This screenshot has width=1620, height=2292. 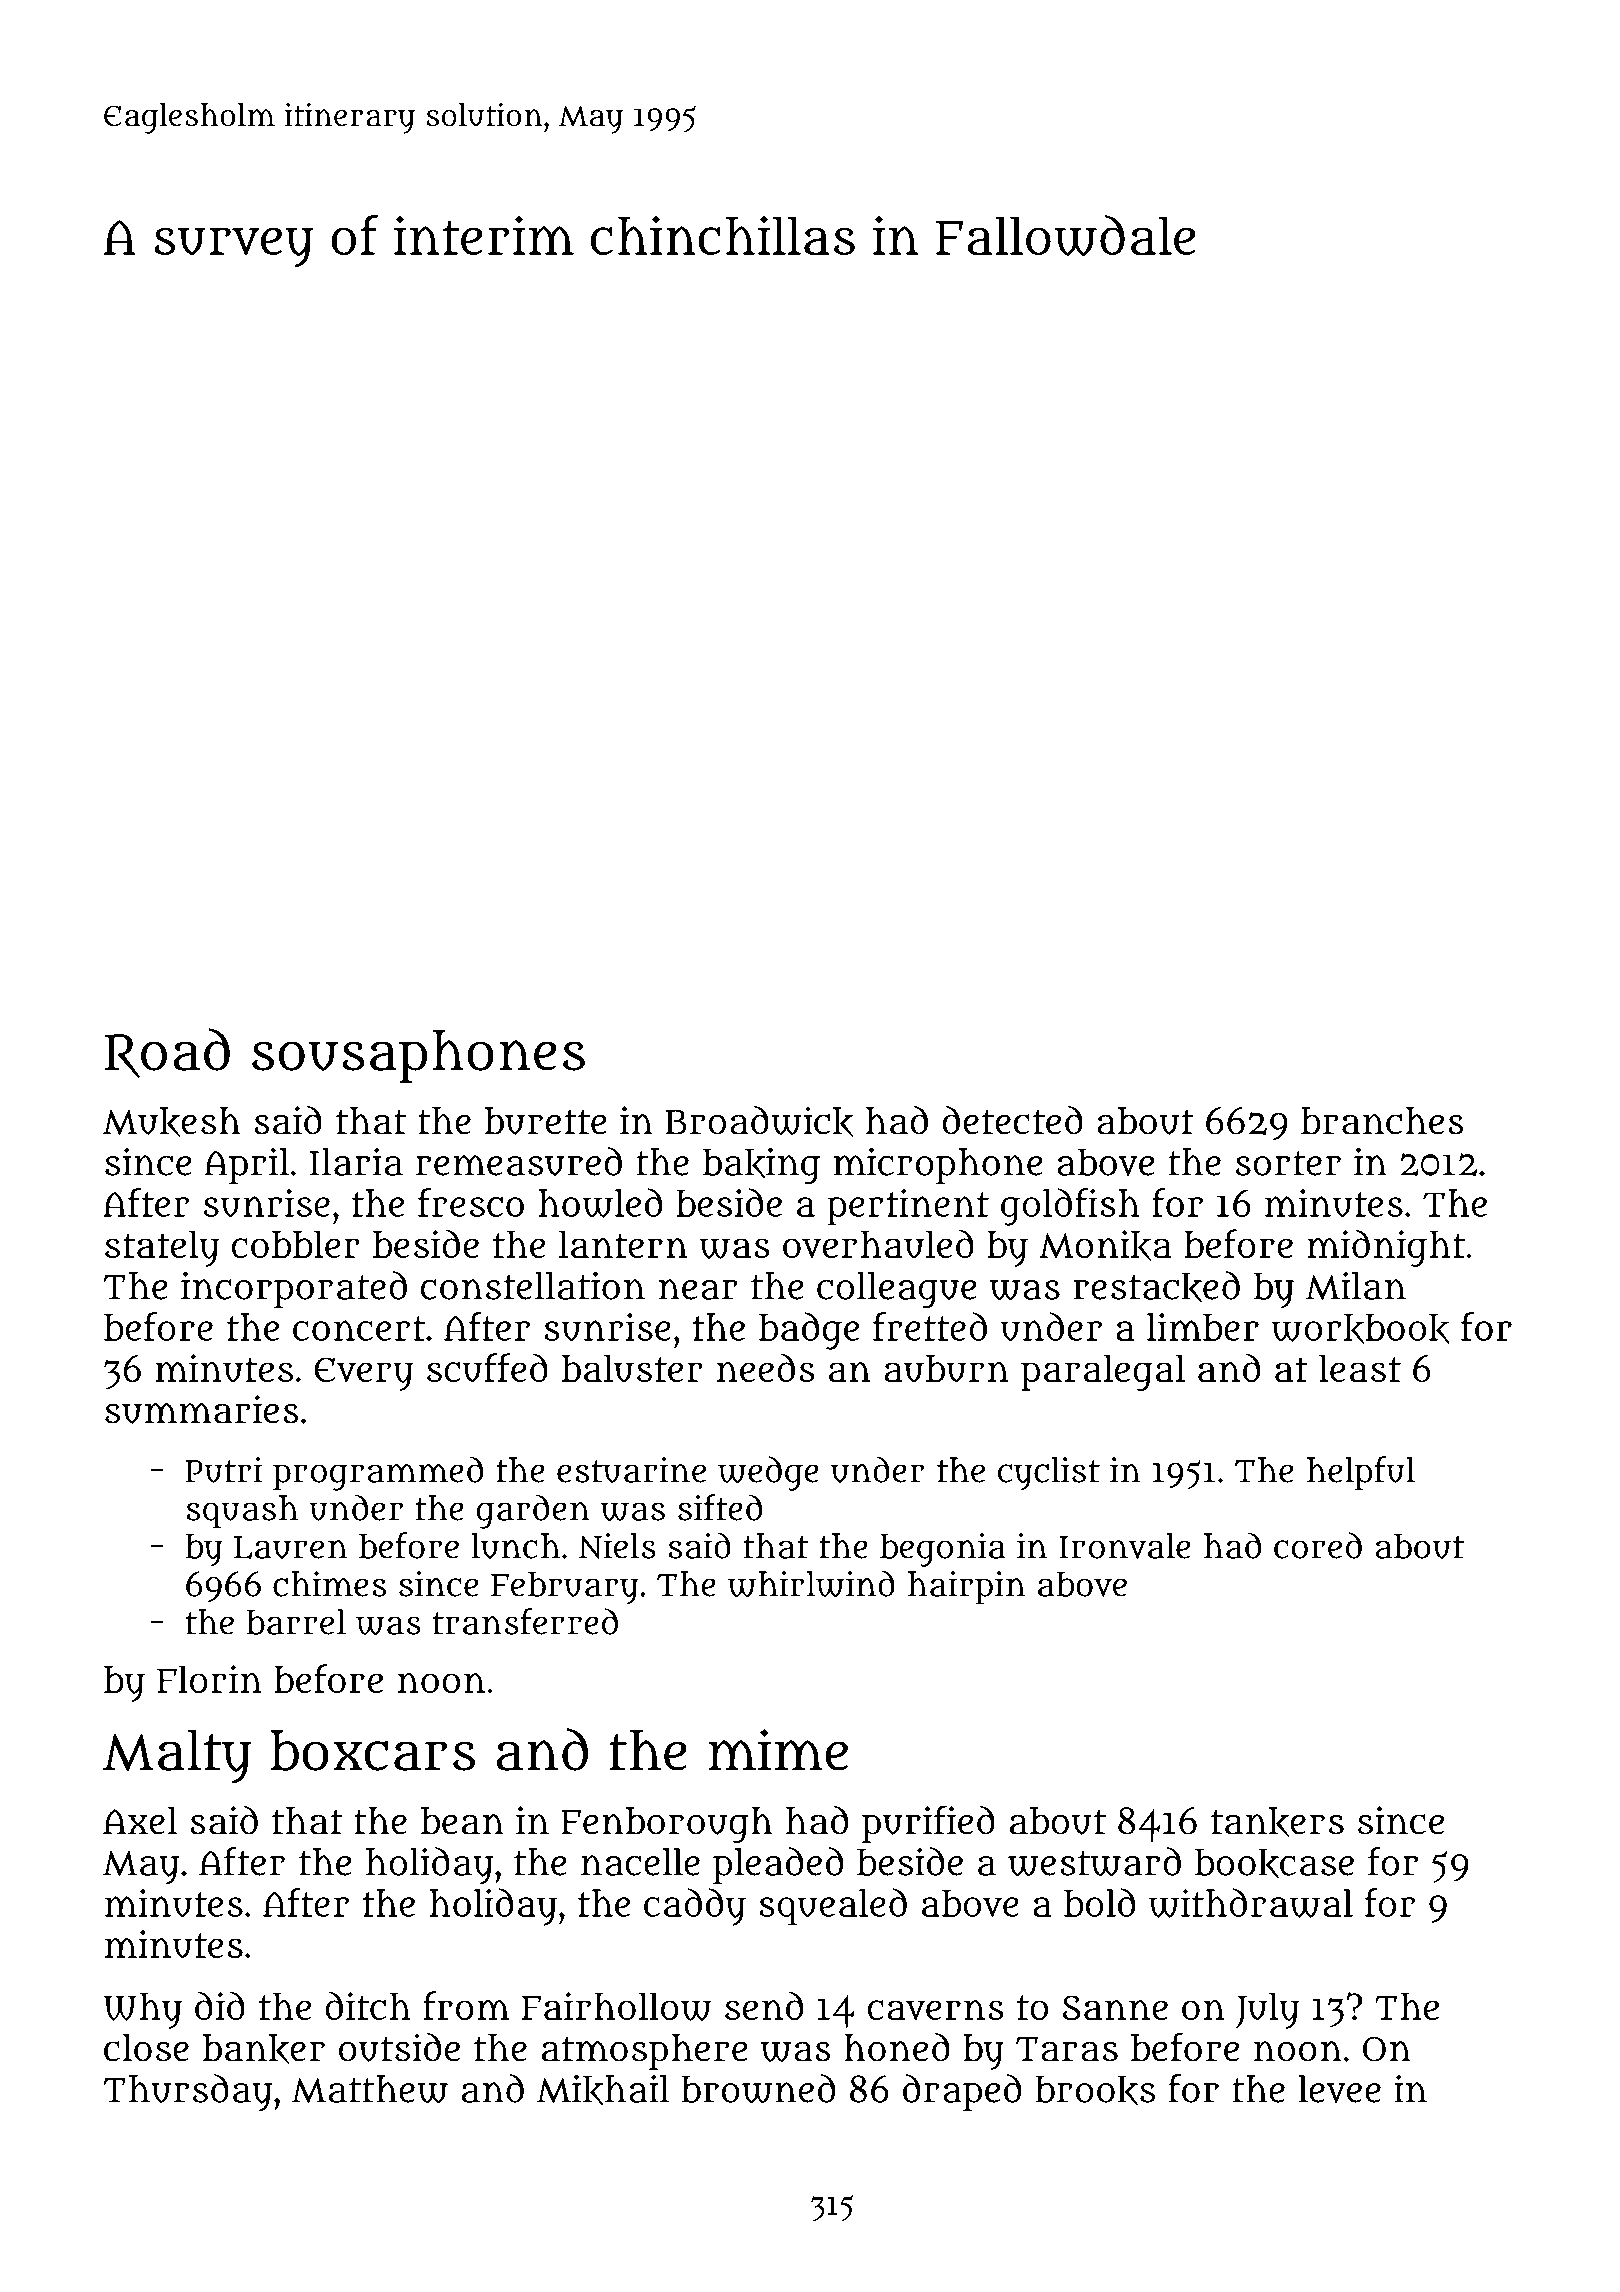 What do you see at coordinates (177, 1757) in the screenshot?
I see `Malty` at bounding box center [177, 1757].
